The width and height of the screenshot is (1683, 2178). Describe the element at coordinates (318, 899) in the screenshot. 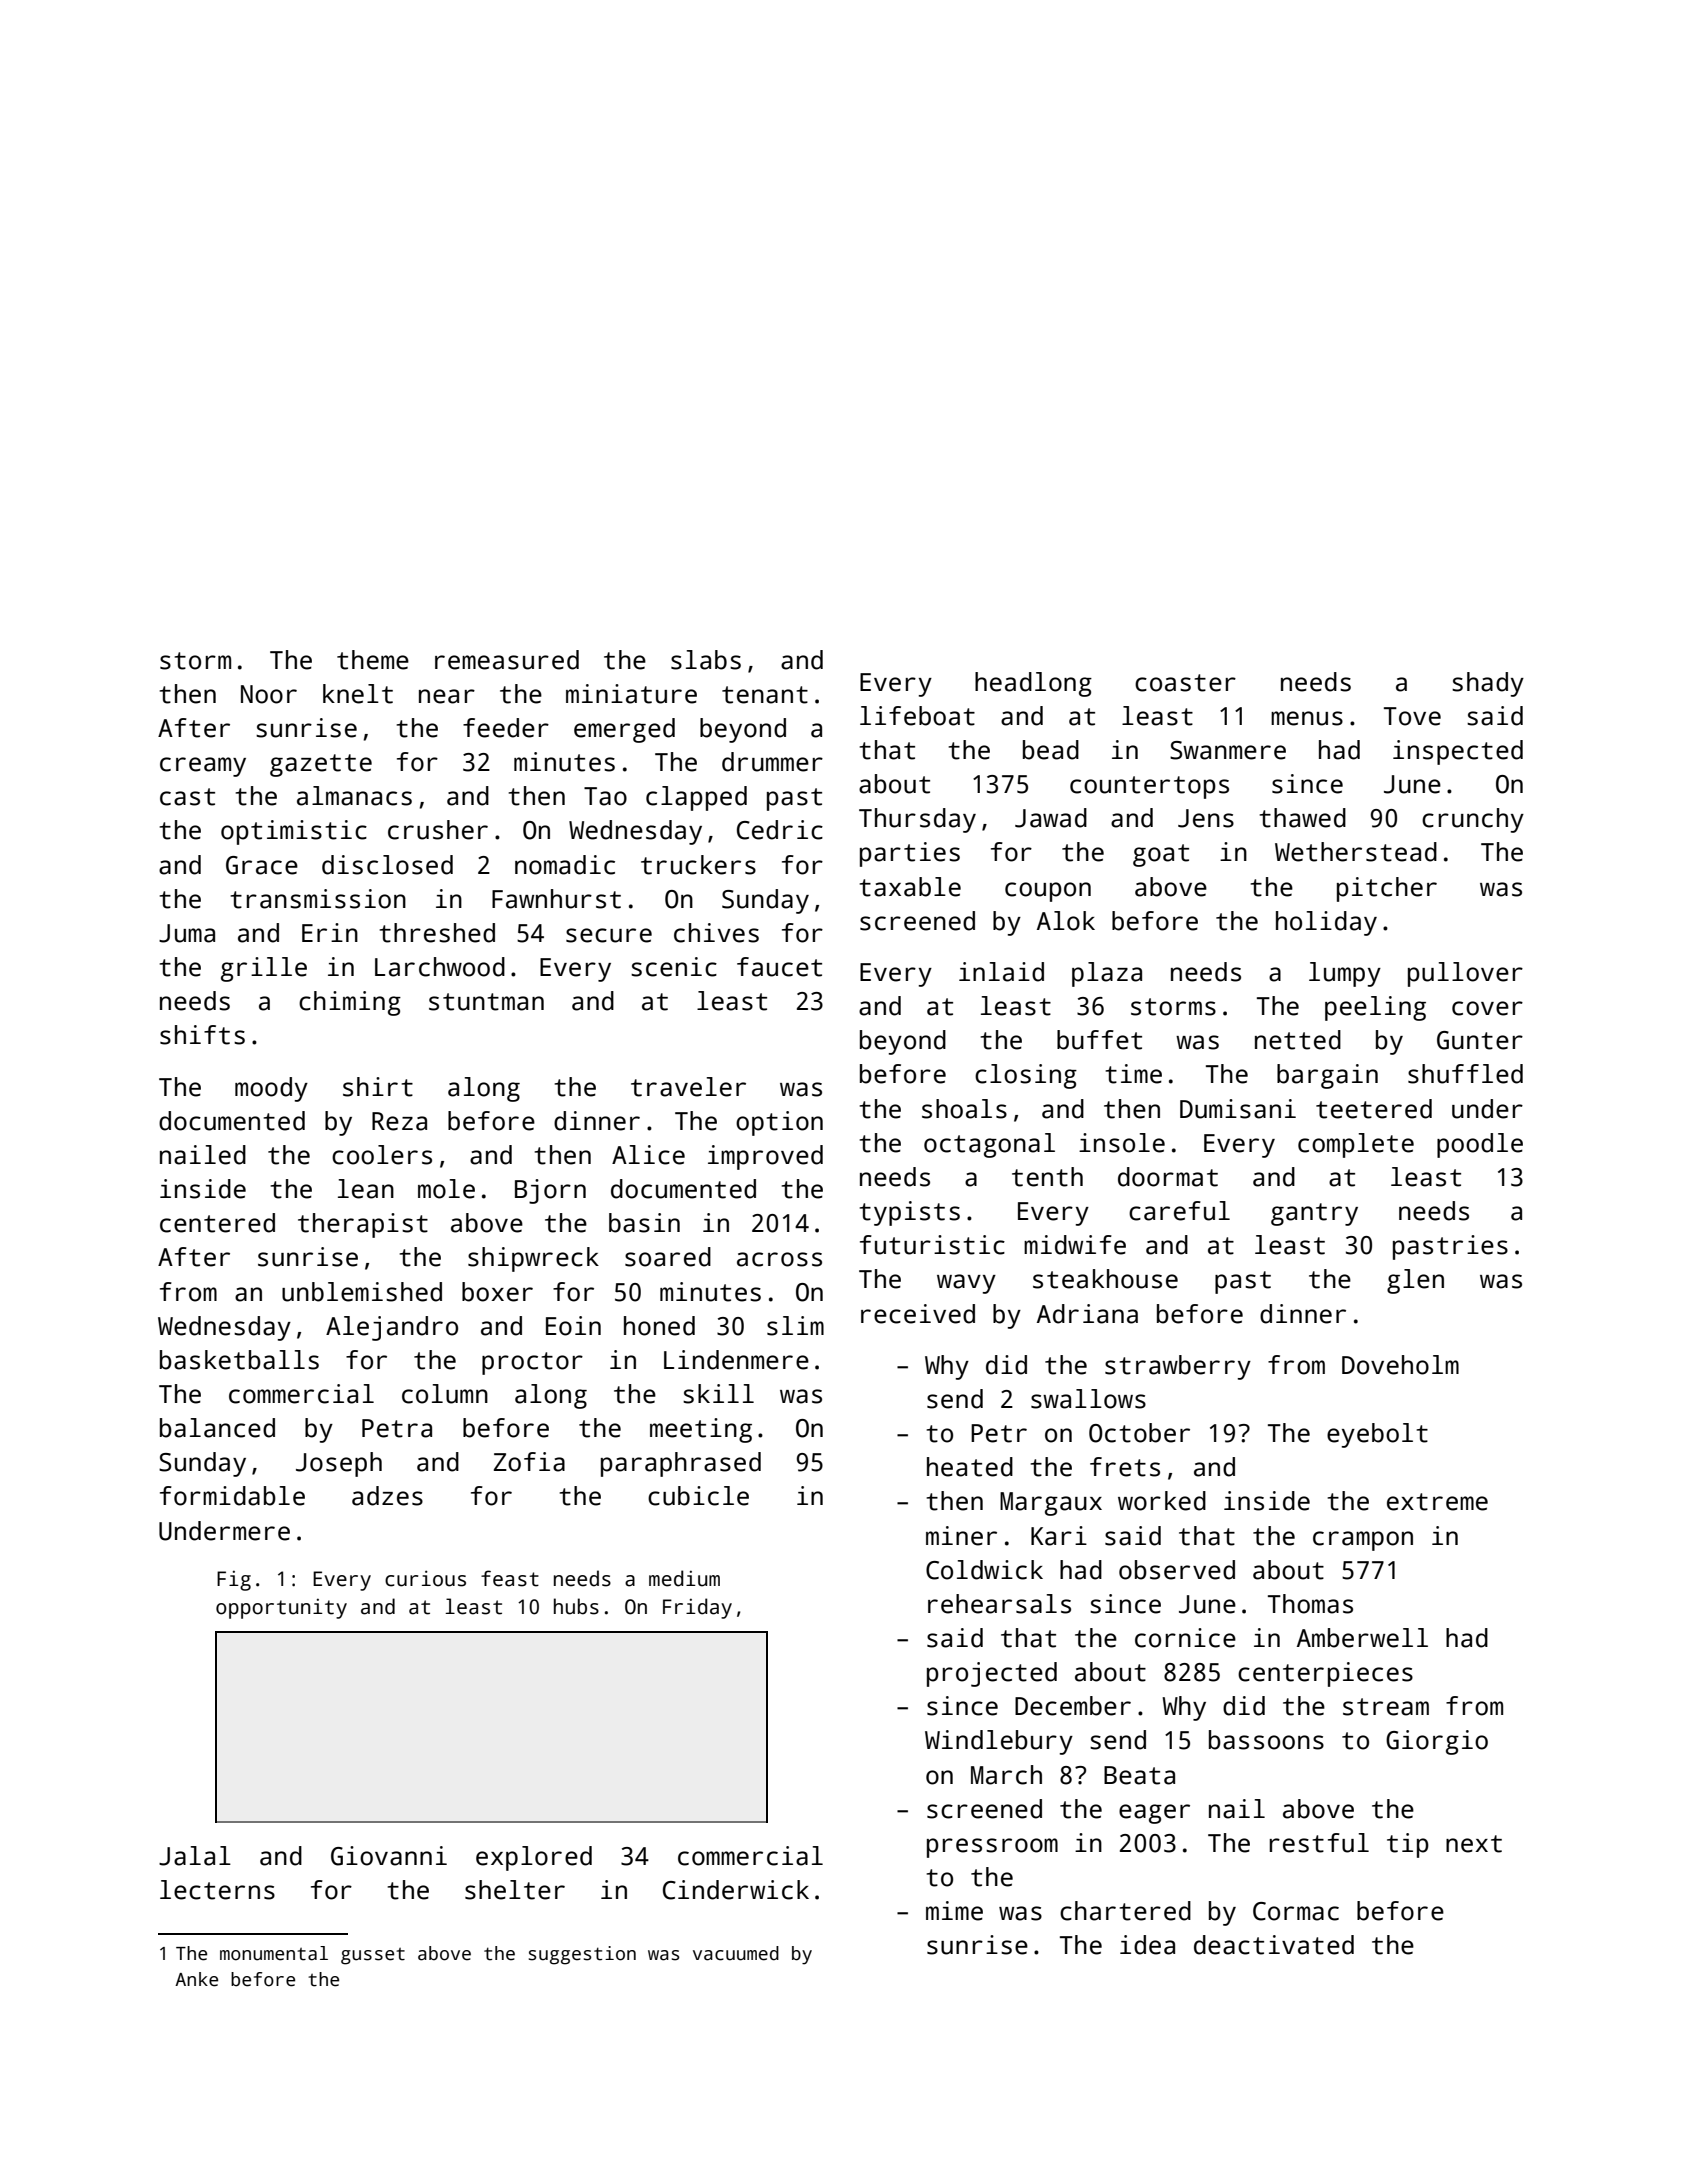

I see `transmission` at that location.
